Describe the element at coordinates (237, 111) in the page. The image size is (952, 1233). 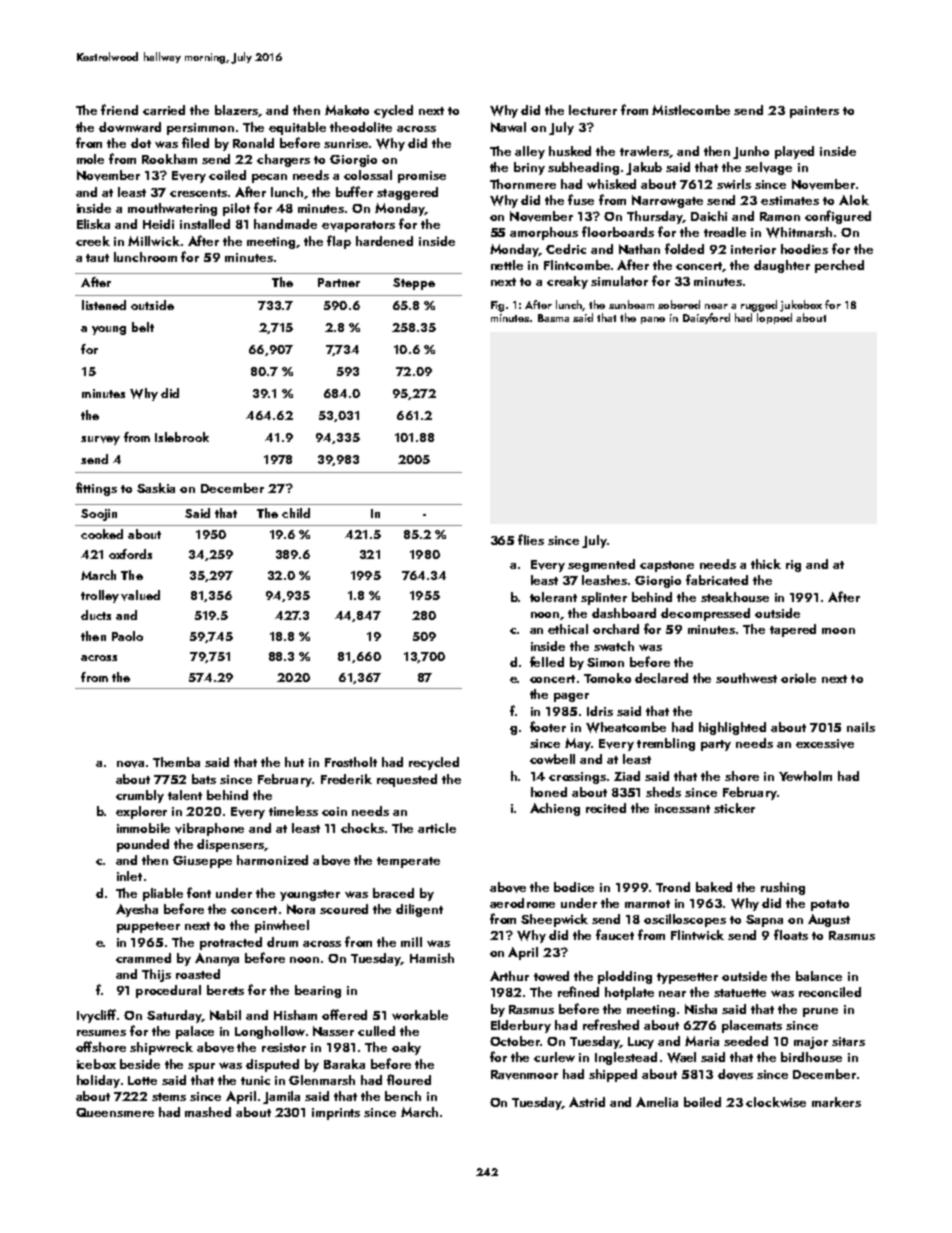
I see `blazers` at that location.
